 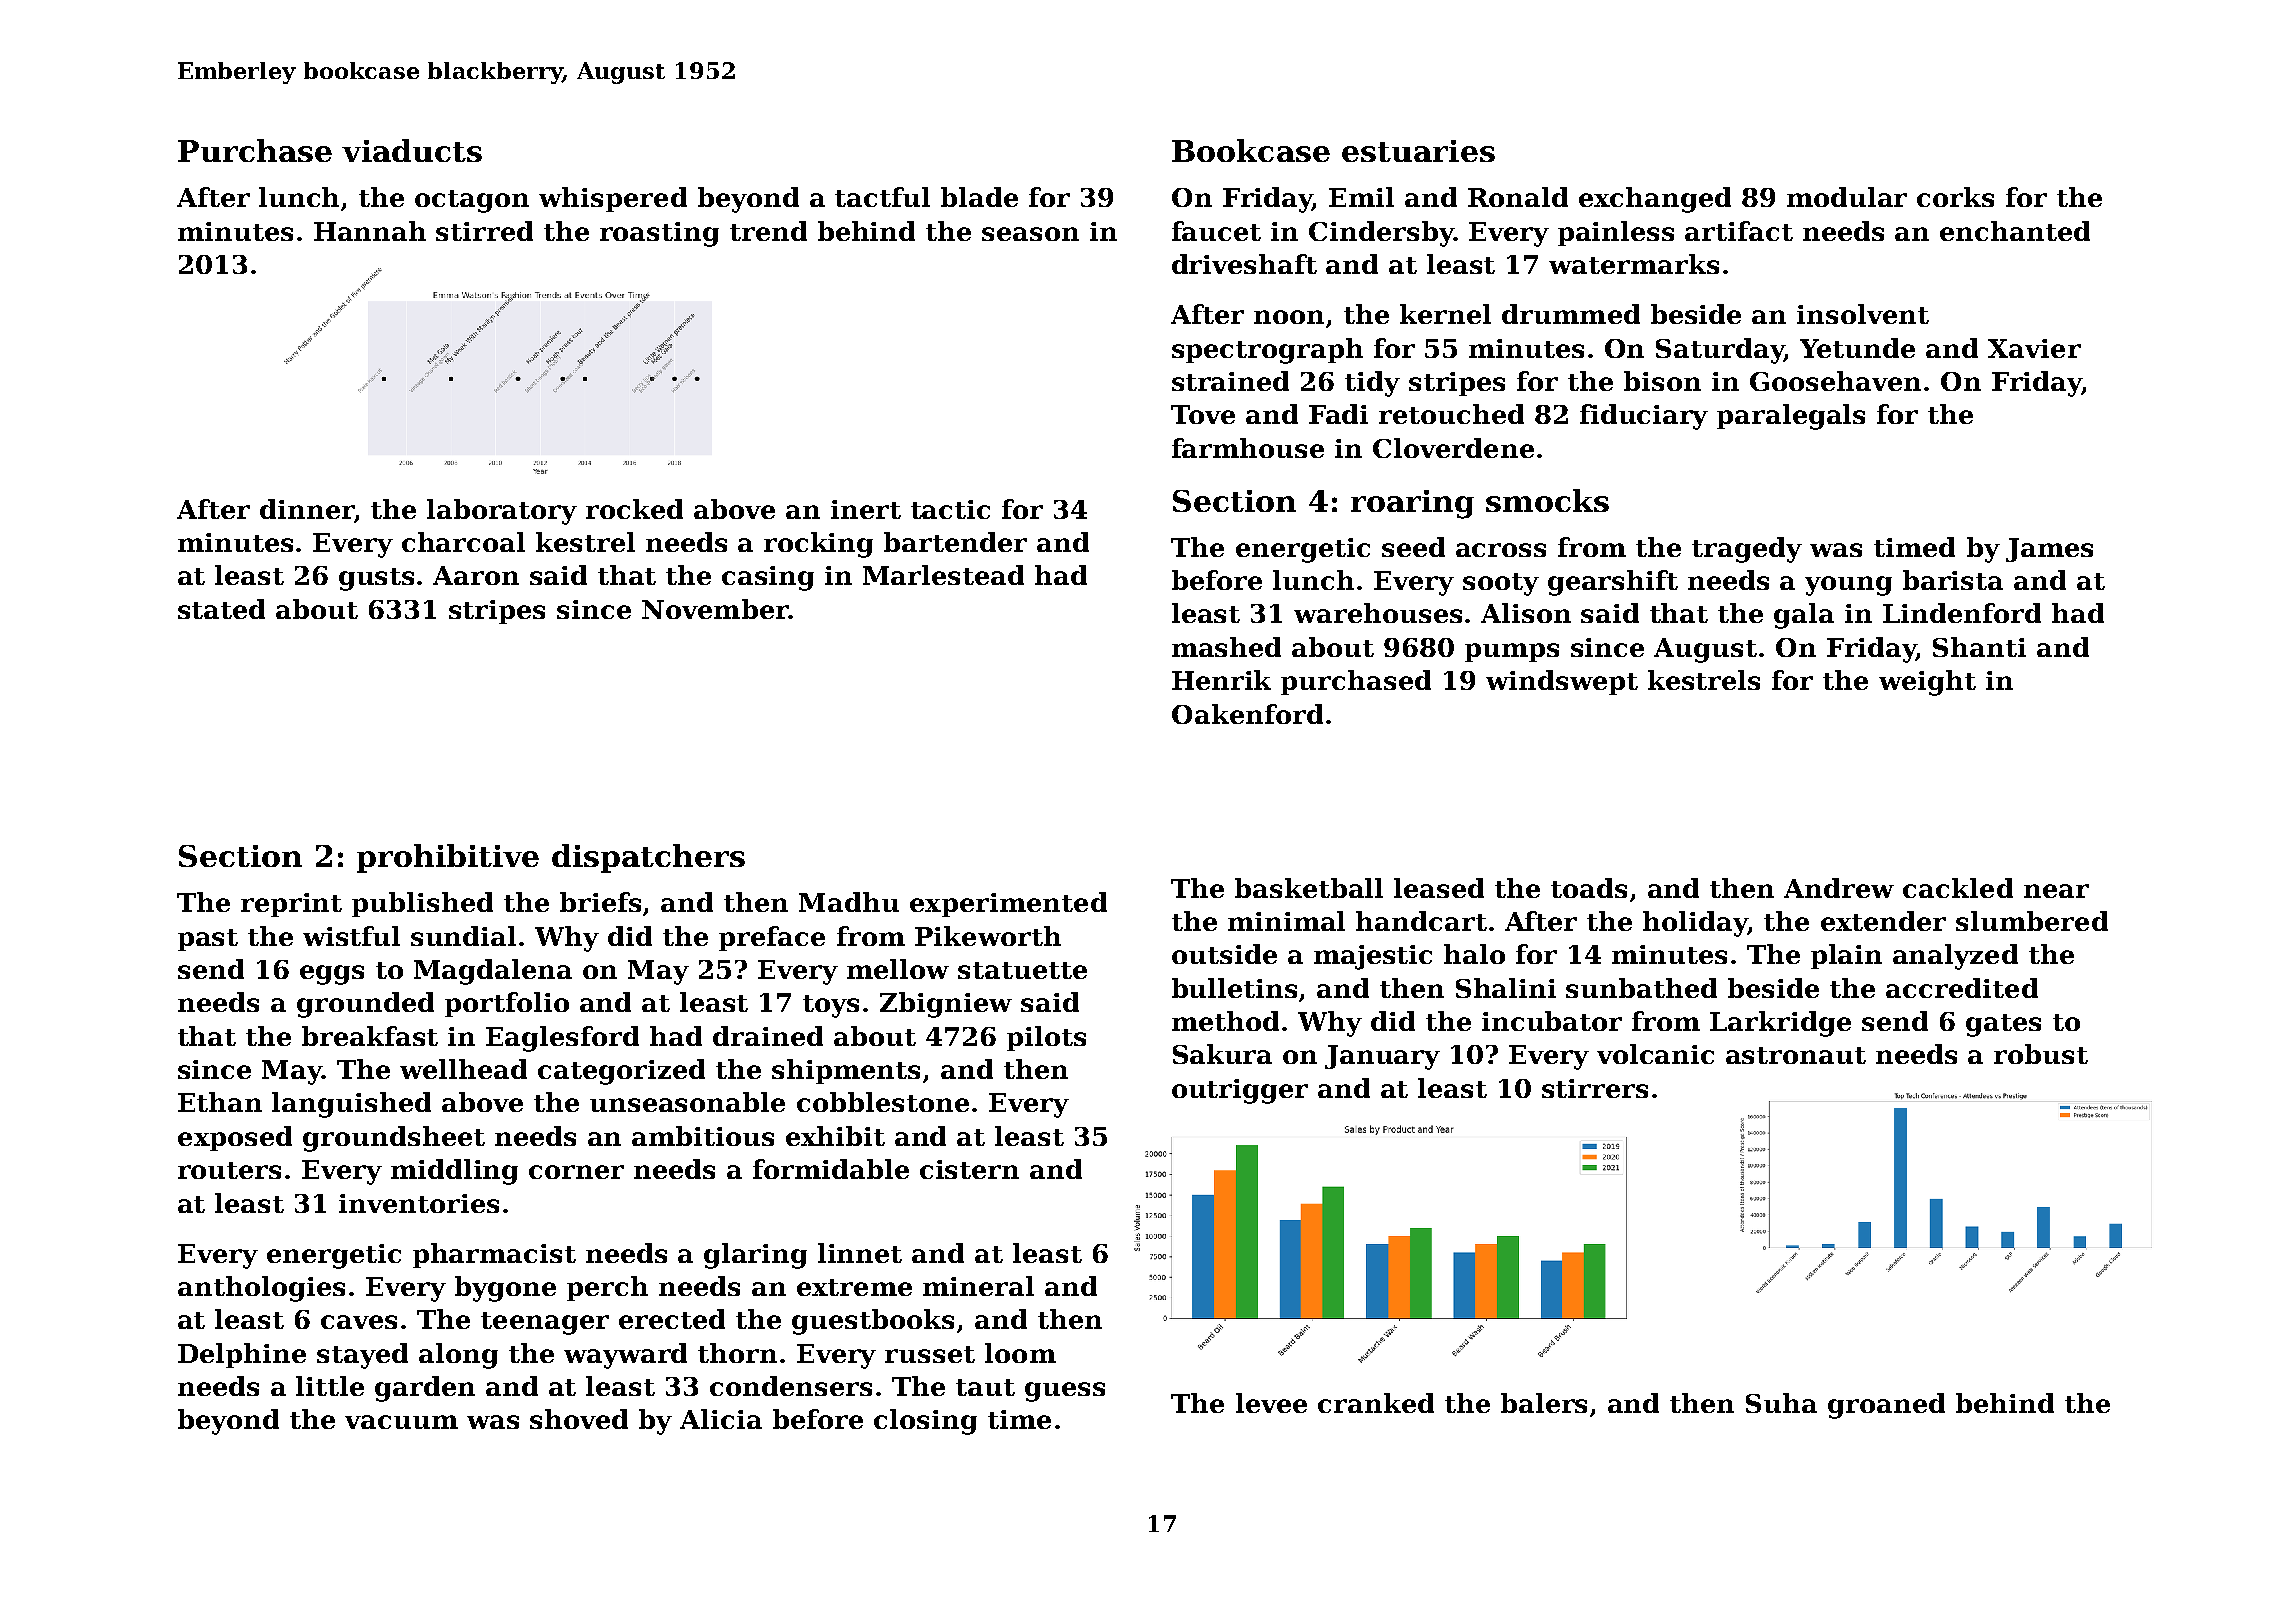 What do you see at coordinates (1962, 613) in the screenshot?
I see `Lindenford` at bounding box center [1962, 613].
